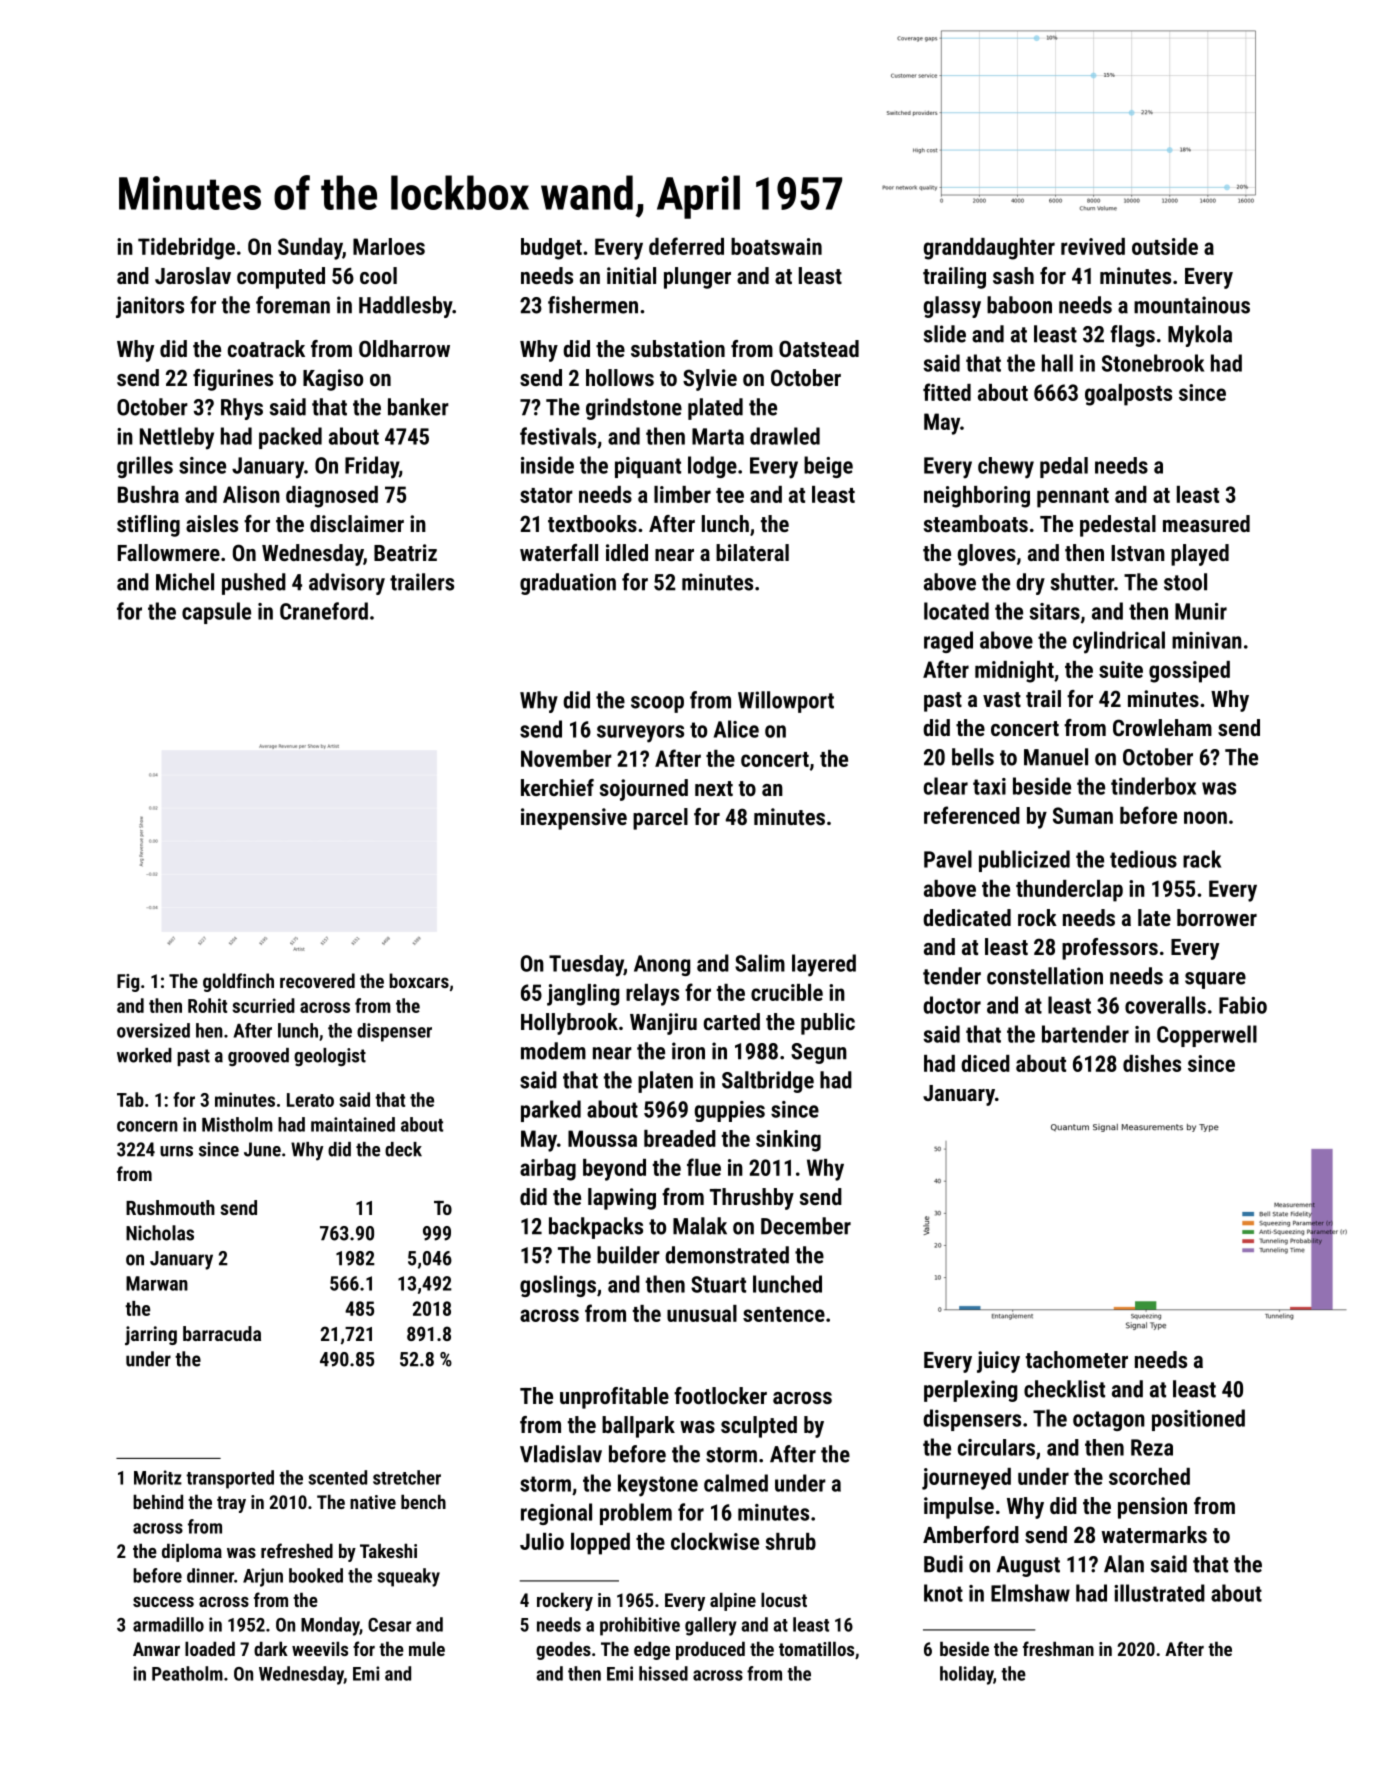 The width and height of the image is (1384, 1791). What do you see at coordinates (427, 1648) in the image?
I see `mule` at bounding box center [427, 1648].
